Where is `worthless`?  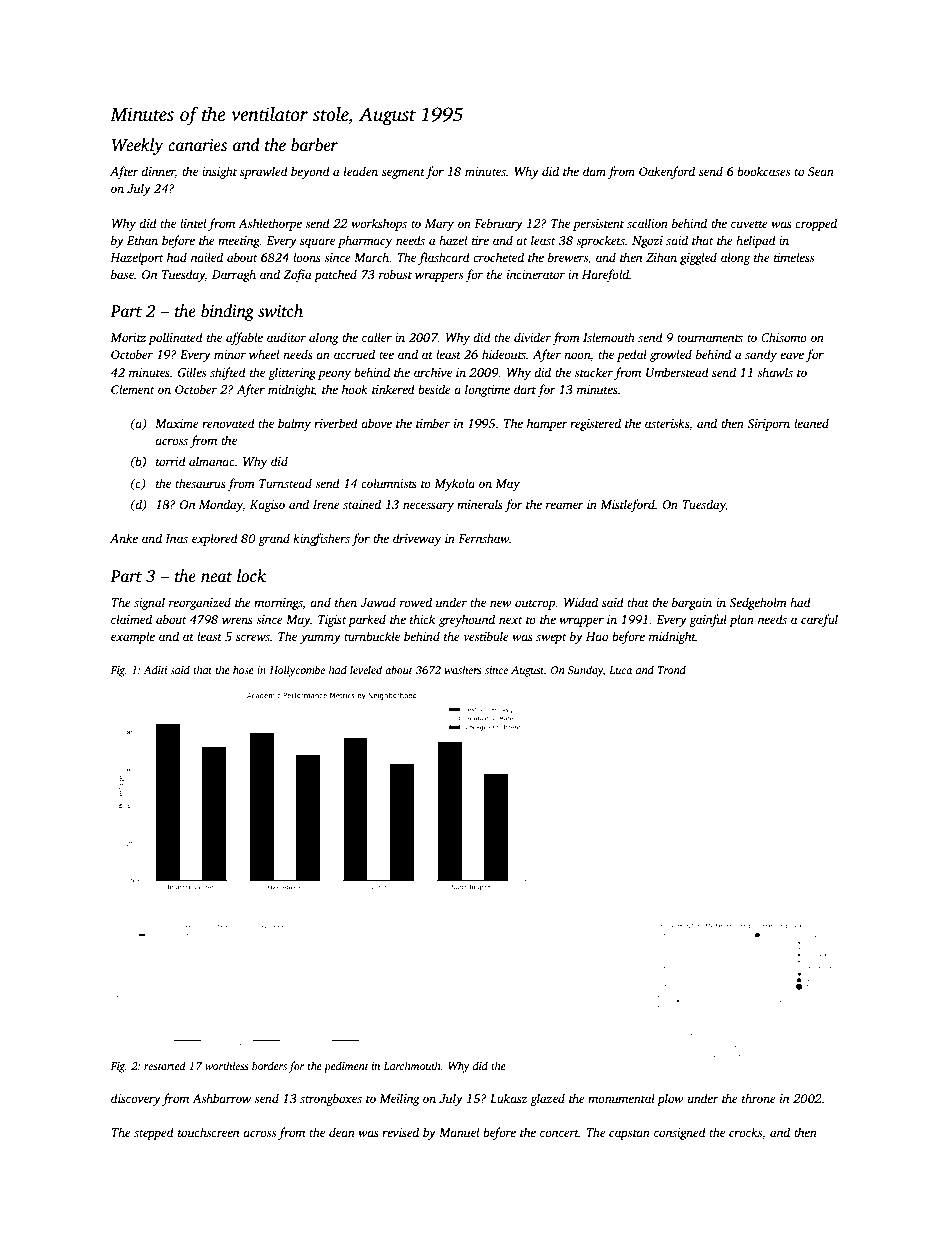 worthless is located at coordinates (226, 1065).
